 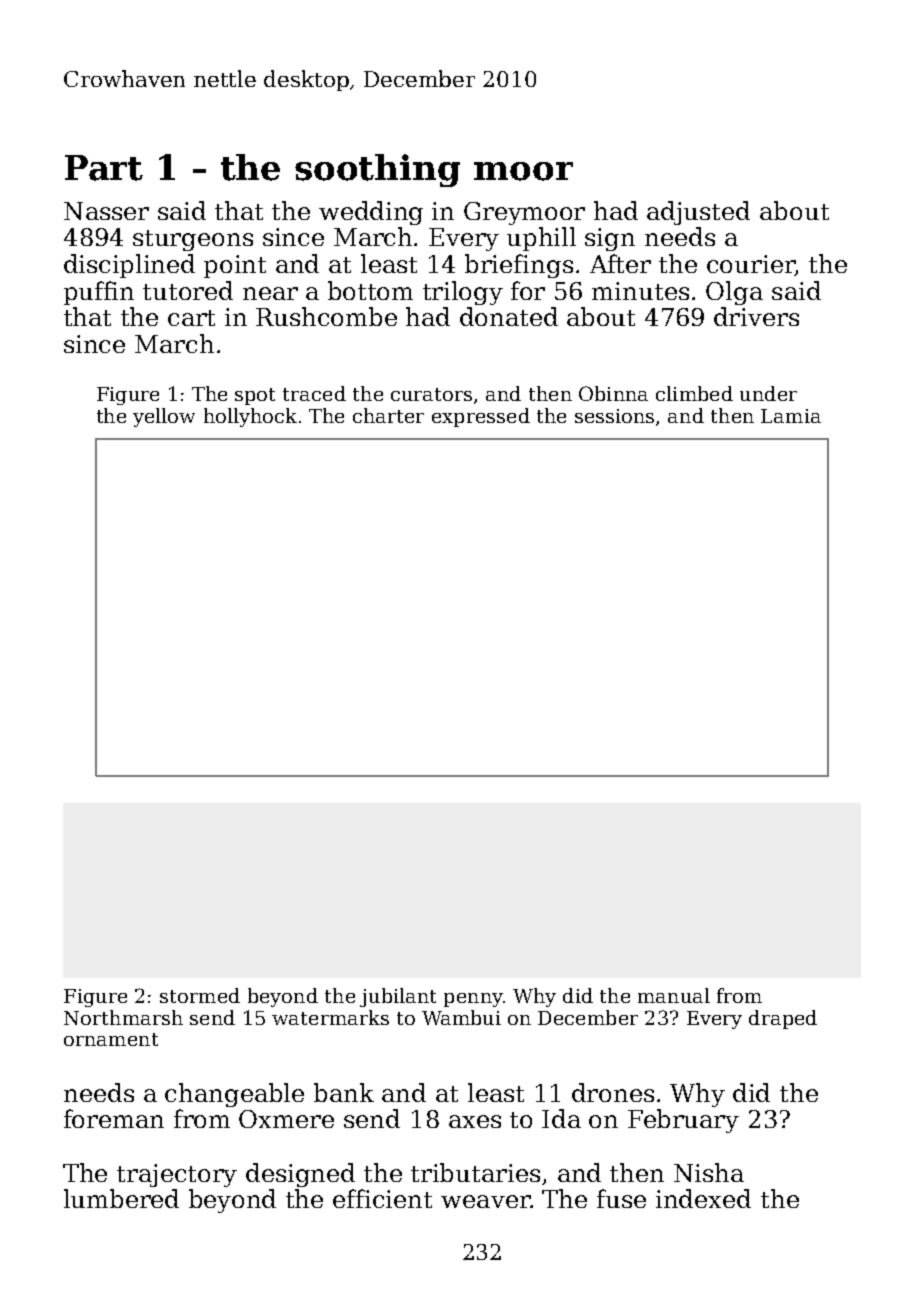 What do you see at coordinates (791, 416) in the image?
I see `Lamia` at bounding box center [791, 416].
